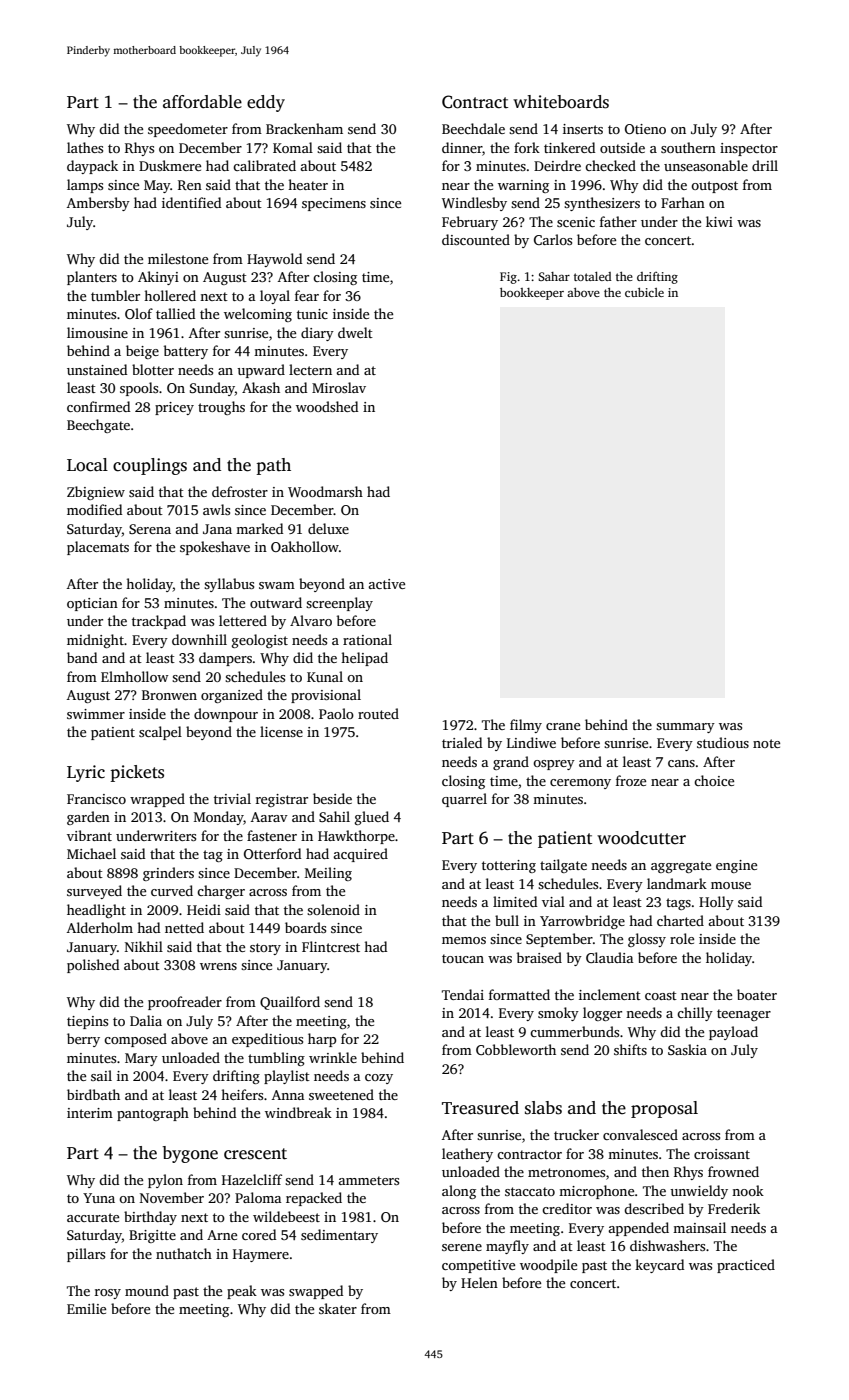 The image size is (849, 1400). I want to click on speedometer, so click(188, 130).
